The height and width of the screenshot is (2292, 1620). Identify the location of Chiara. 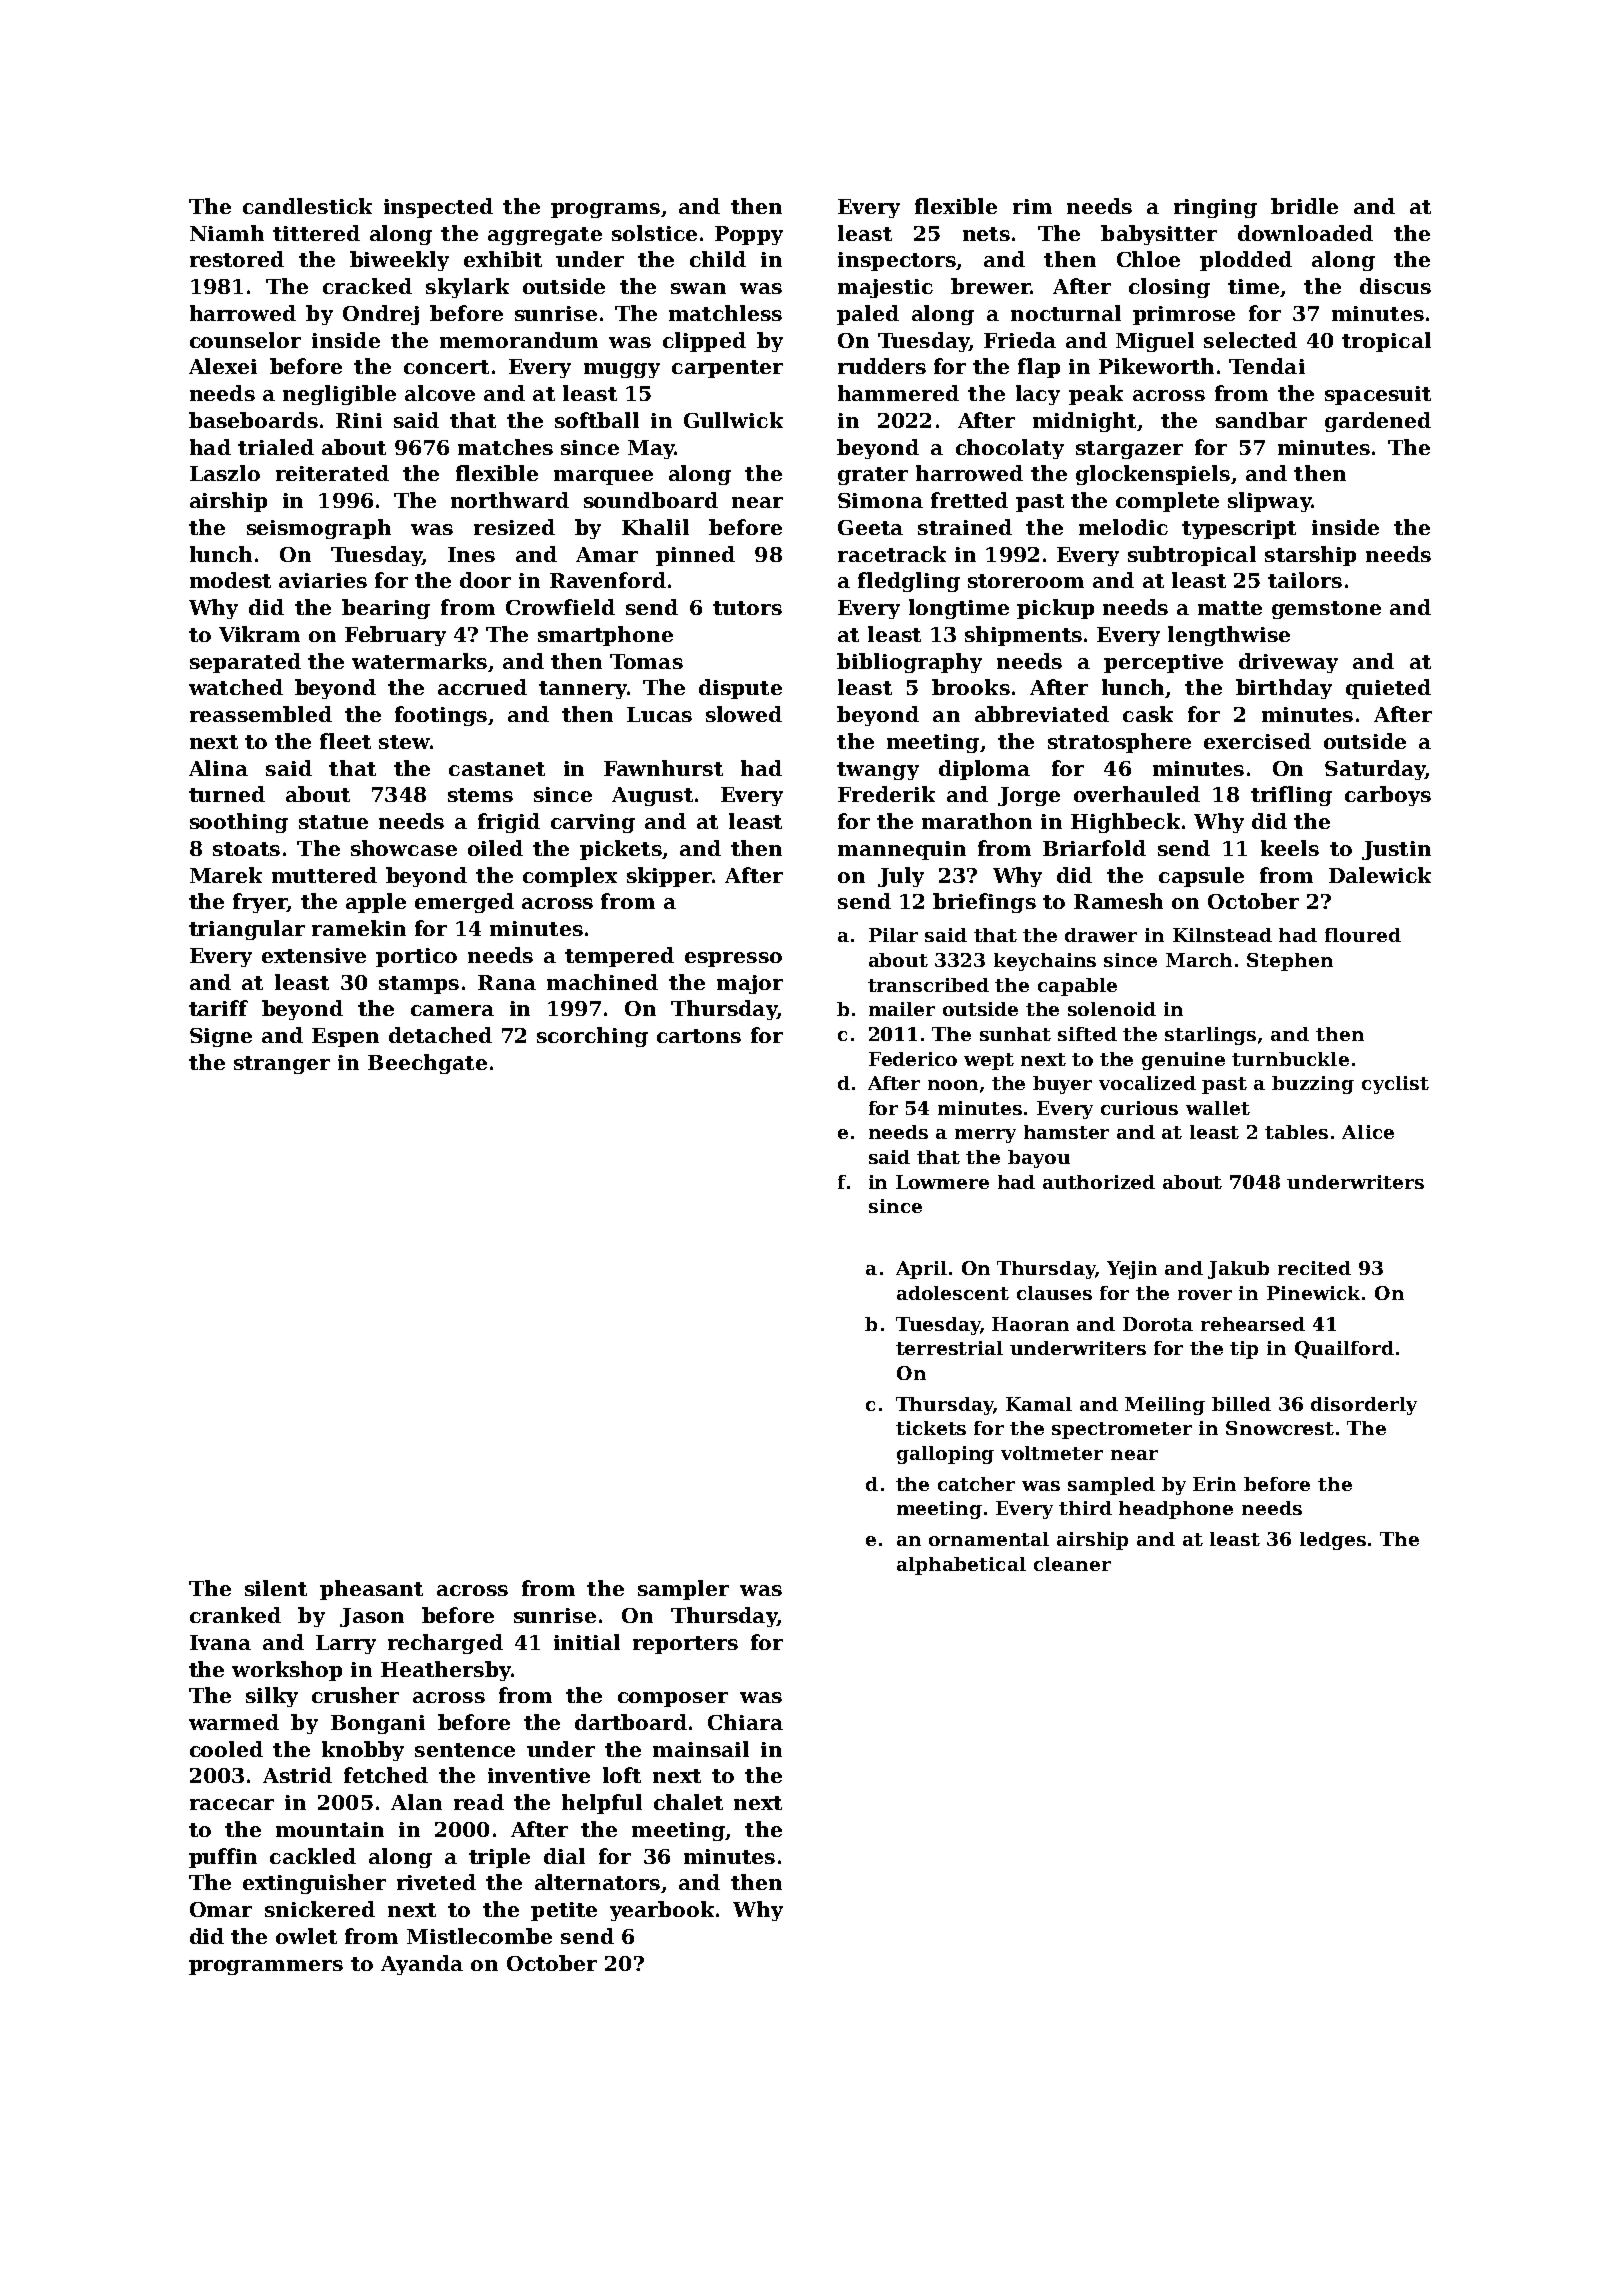
(745, 1722).
